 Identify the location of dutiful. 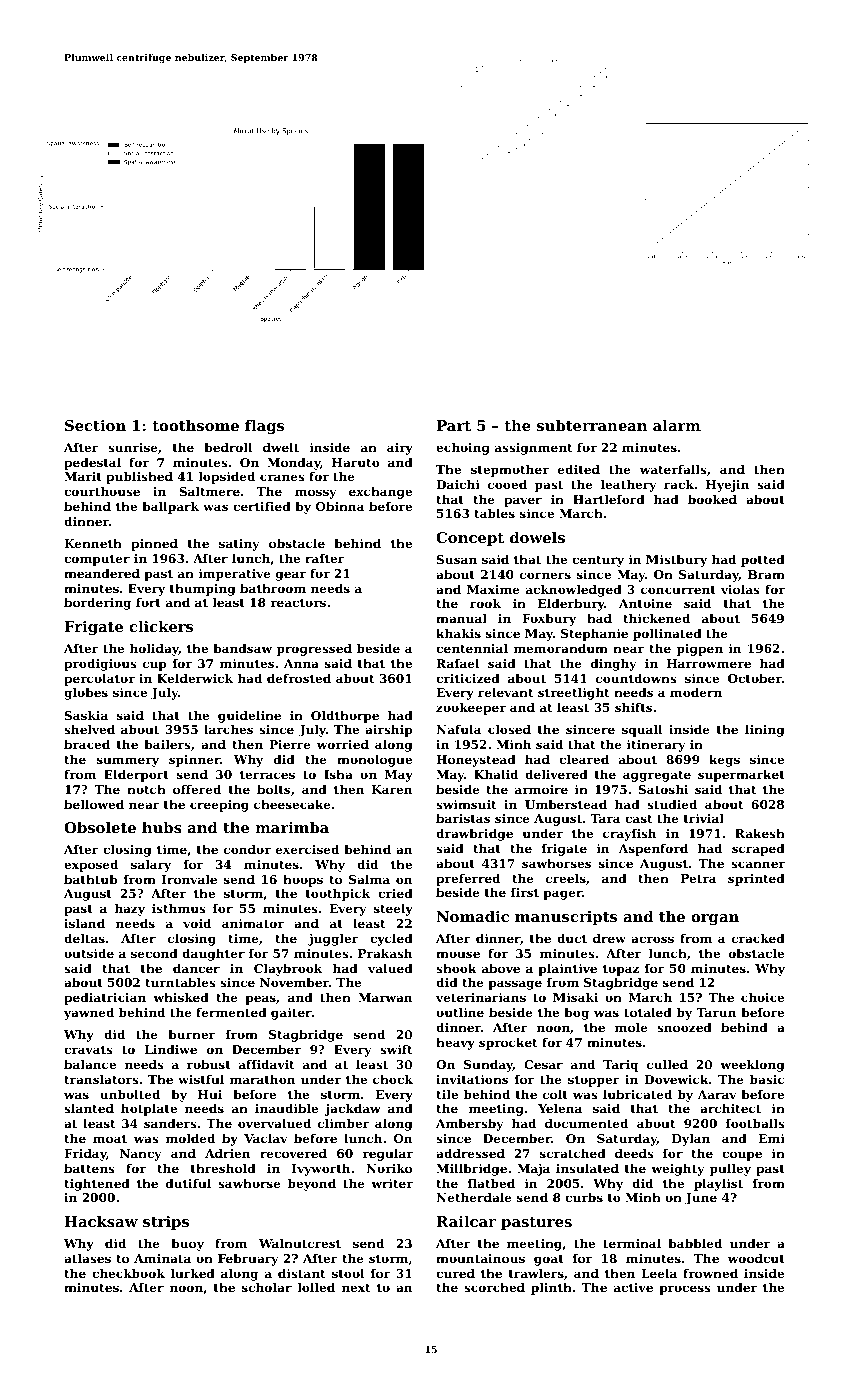
(188, 1183).
